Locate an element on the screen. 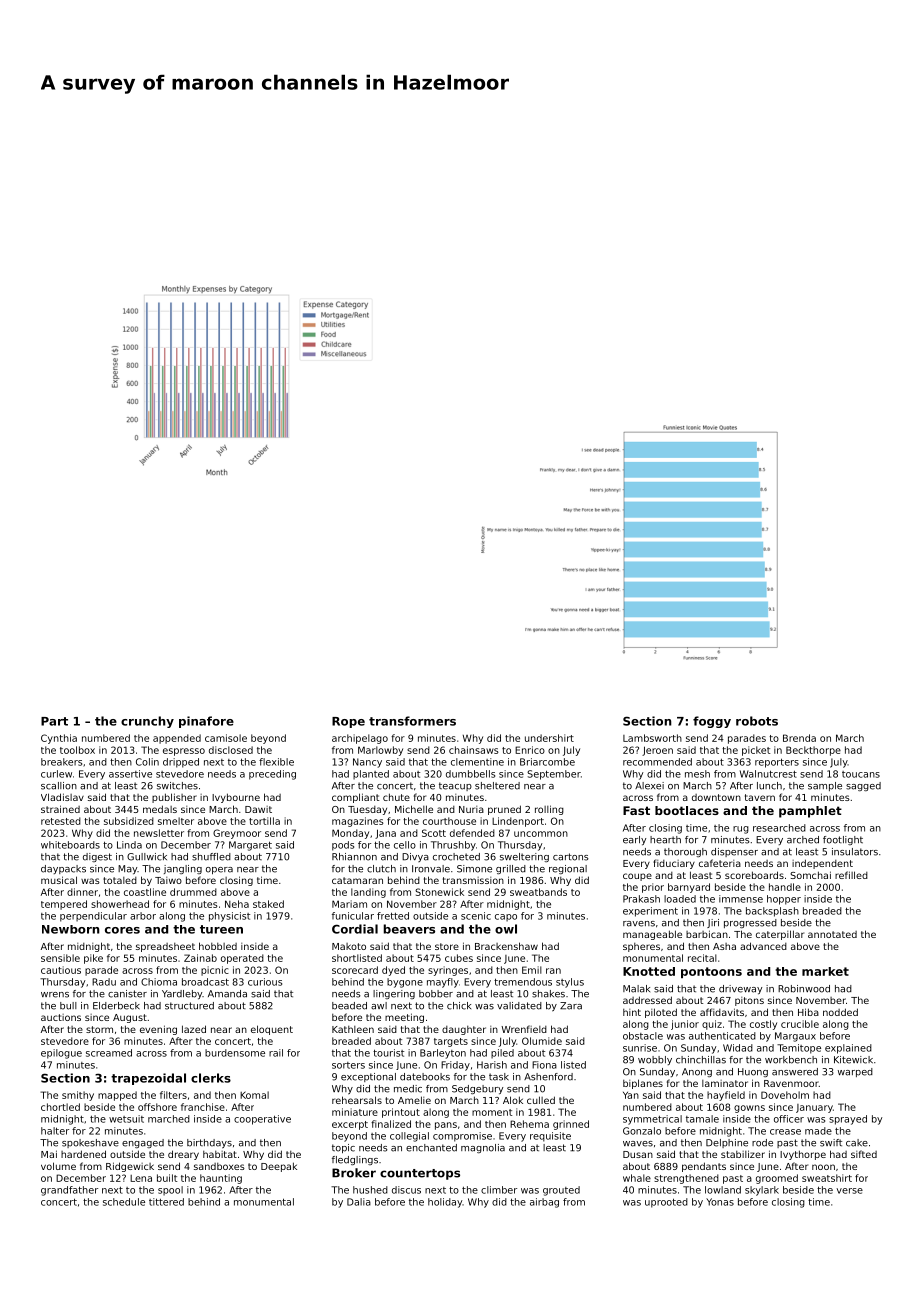 The height and width of the screenshot is (1308, 924). canister is located at coordinates (127, 994).
